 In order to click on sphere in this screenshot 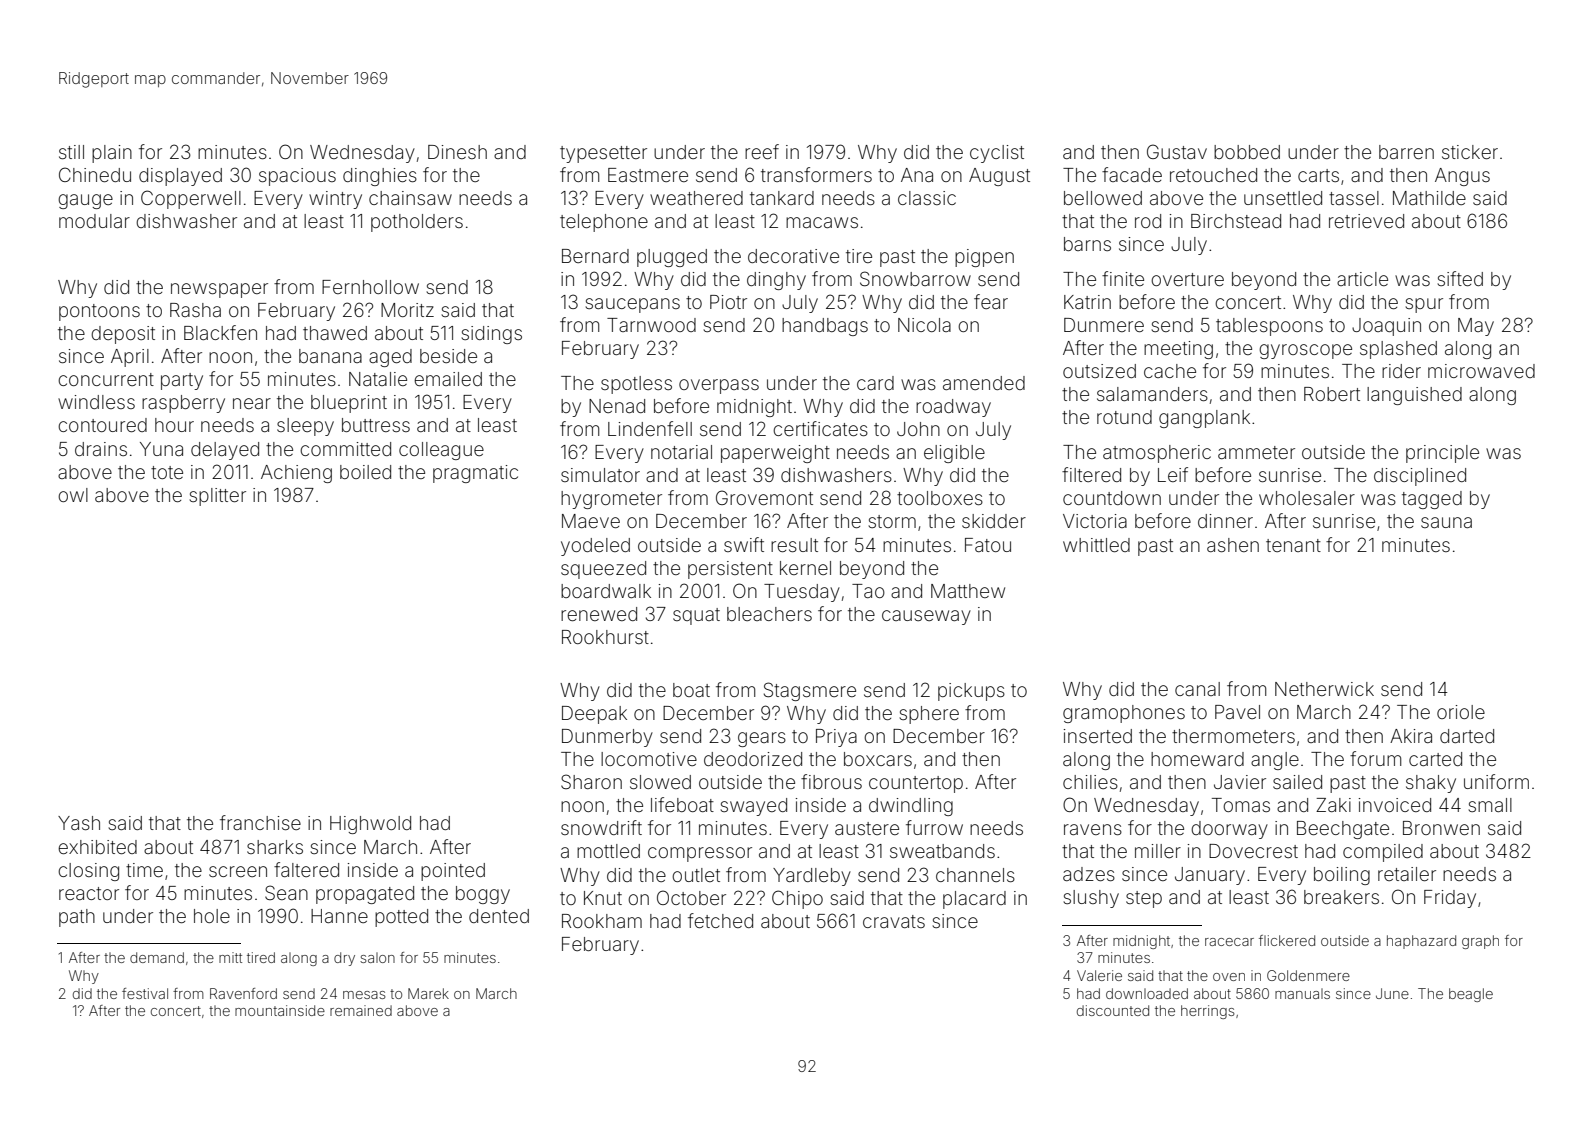, I will do `click(929, 715)`.
